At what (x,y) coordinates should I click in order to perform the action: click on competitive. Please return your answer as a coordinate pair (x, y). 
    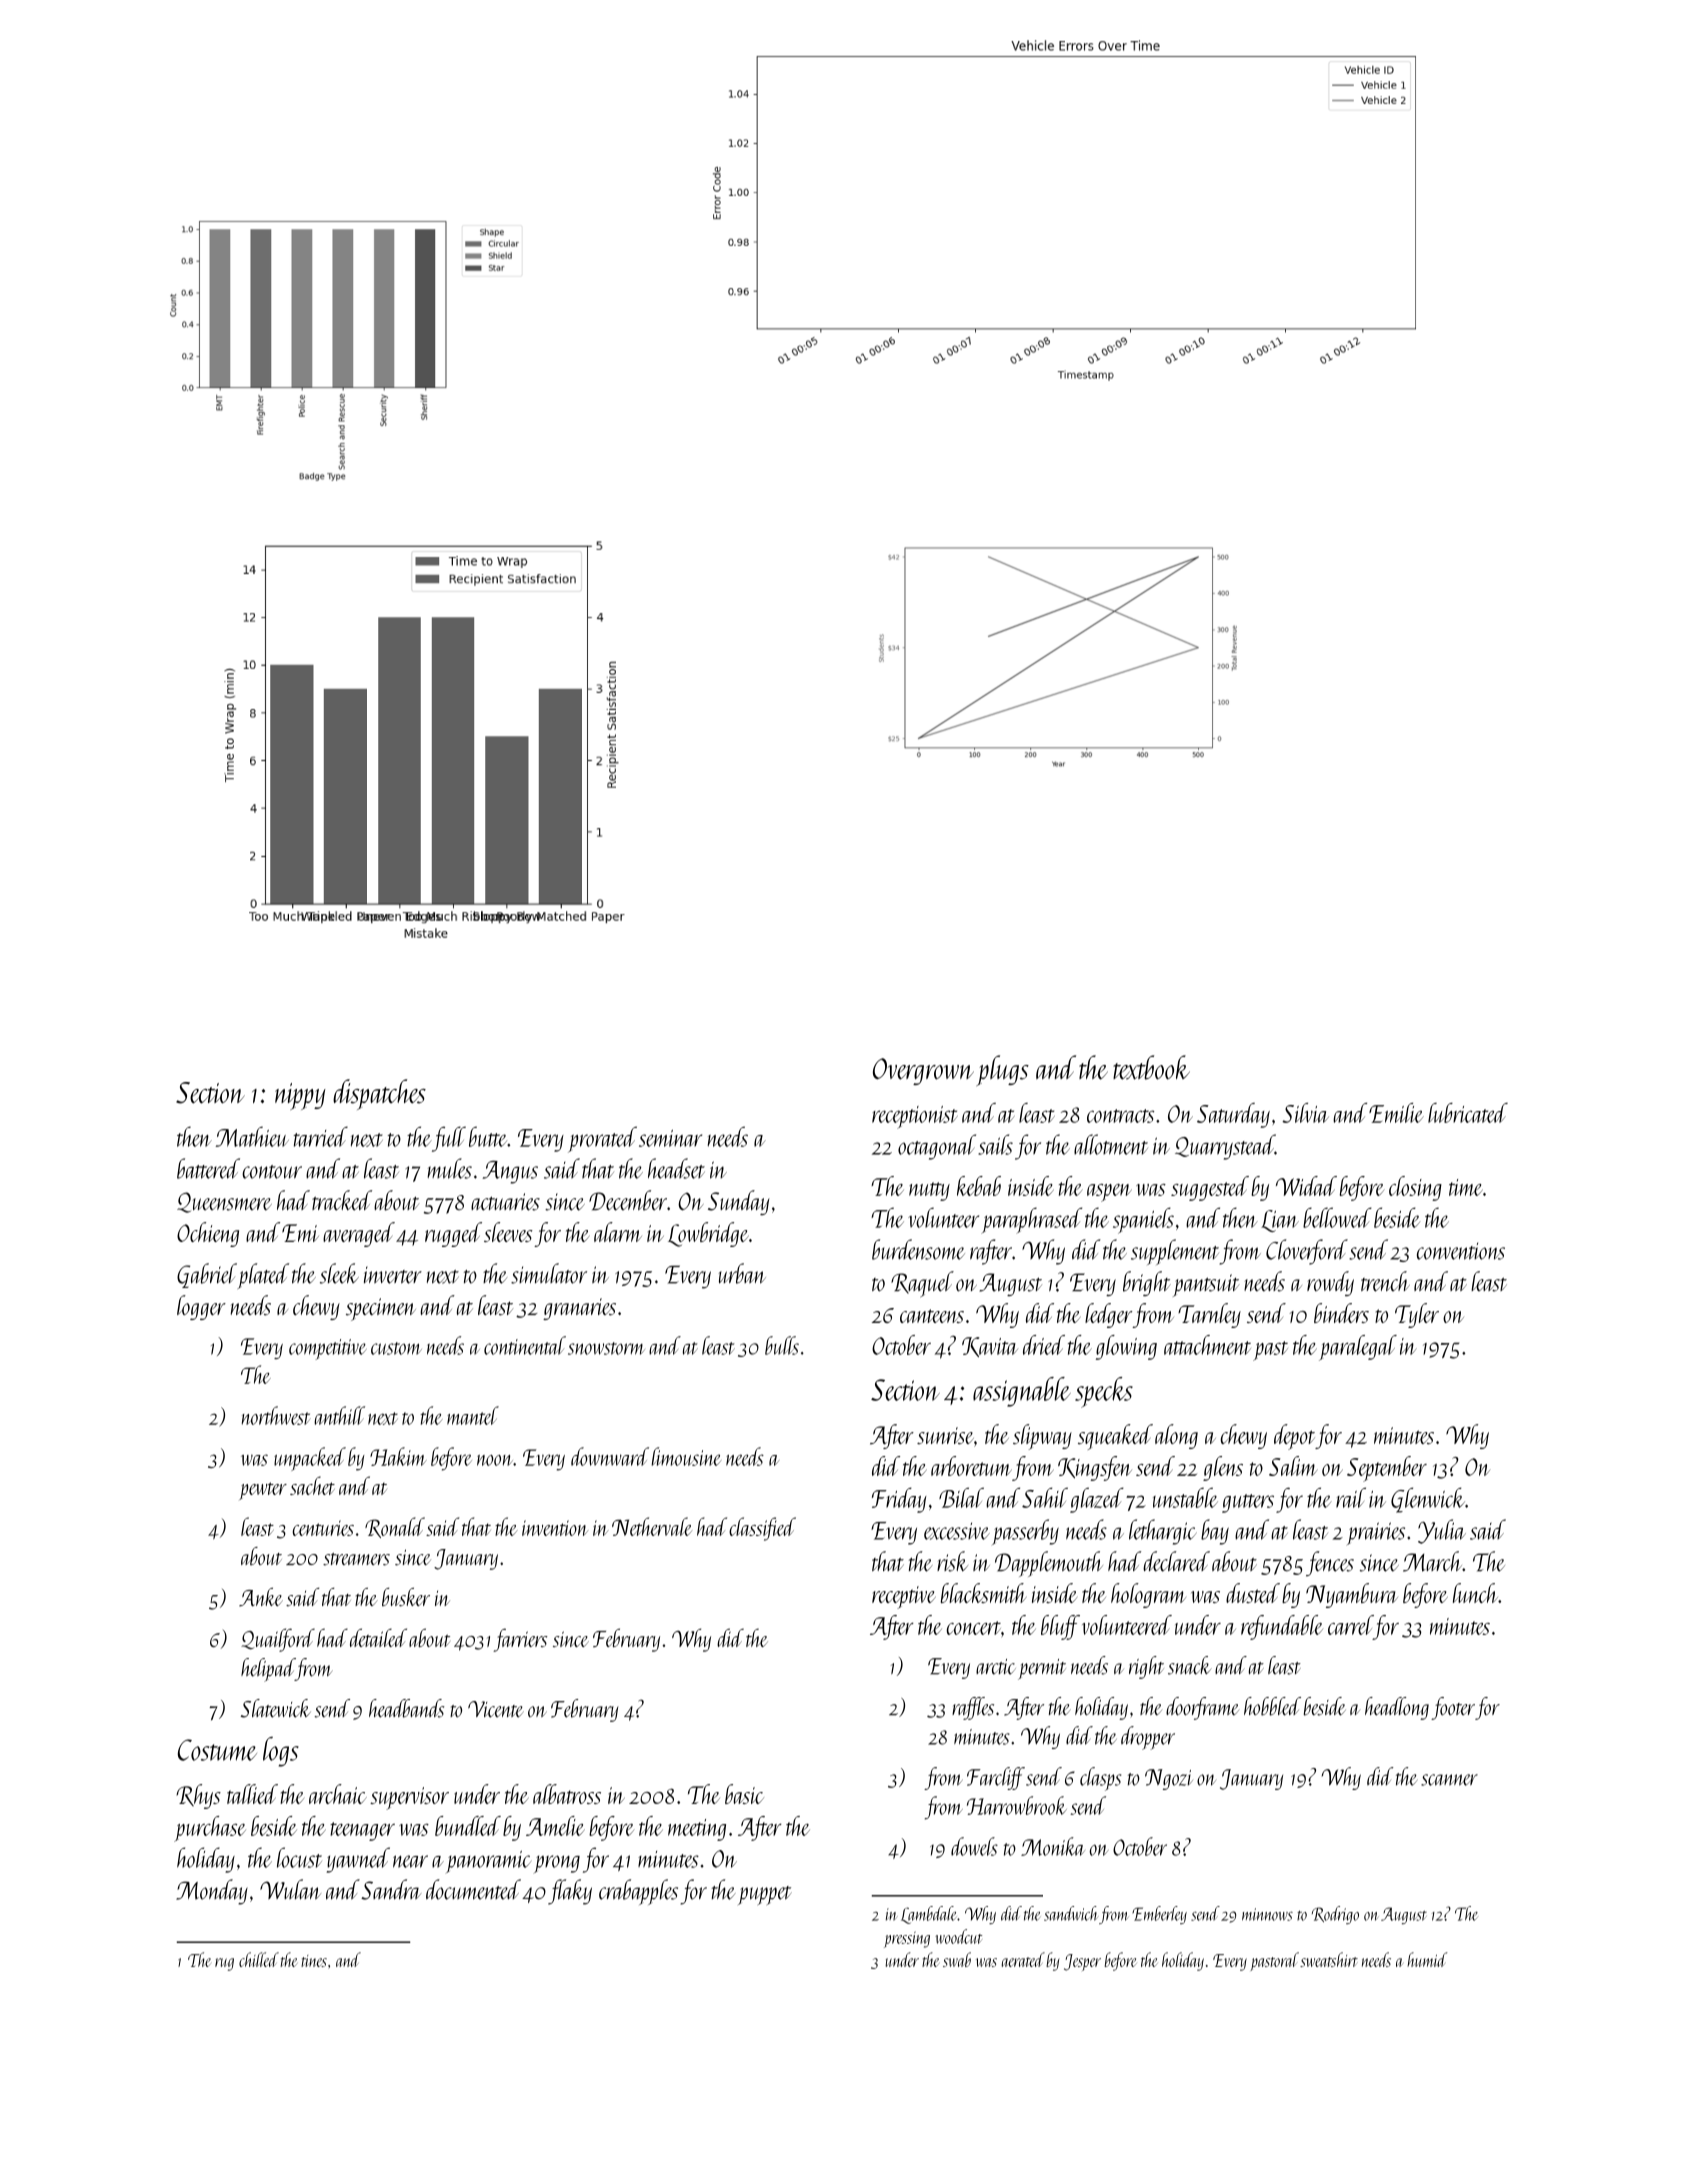
    Looking at the image, I should click on (328, 1349).
